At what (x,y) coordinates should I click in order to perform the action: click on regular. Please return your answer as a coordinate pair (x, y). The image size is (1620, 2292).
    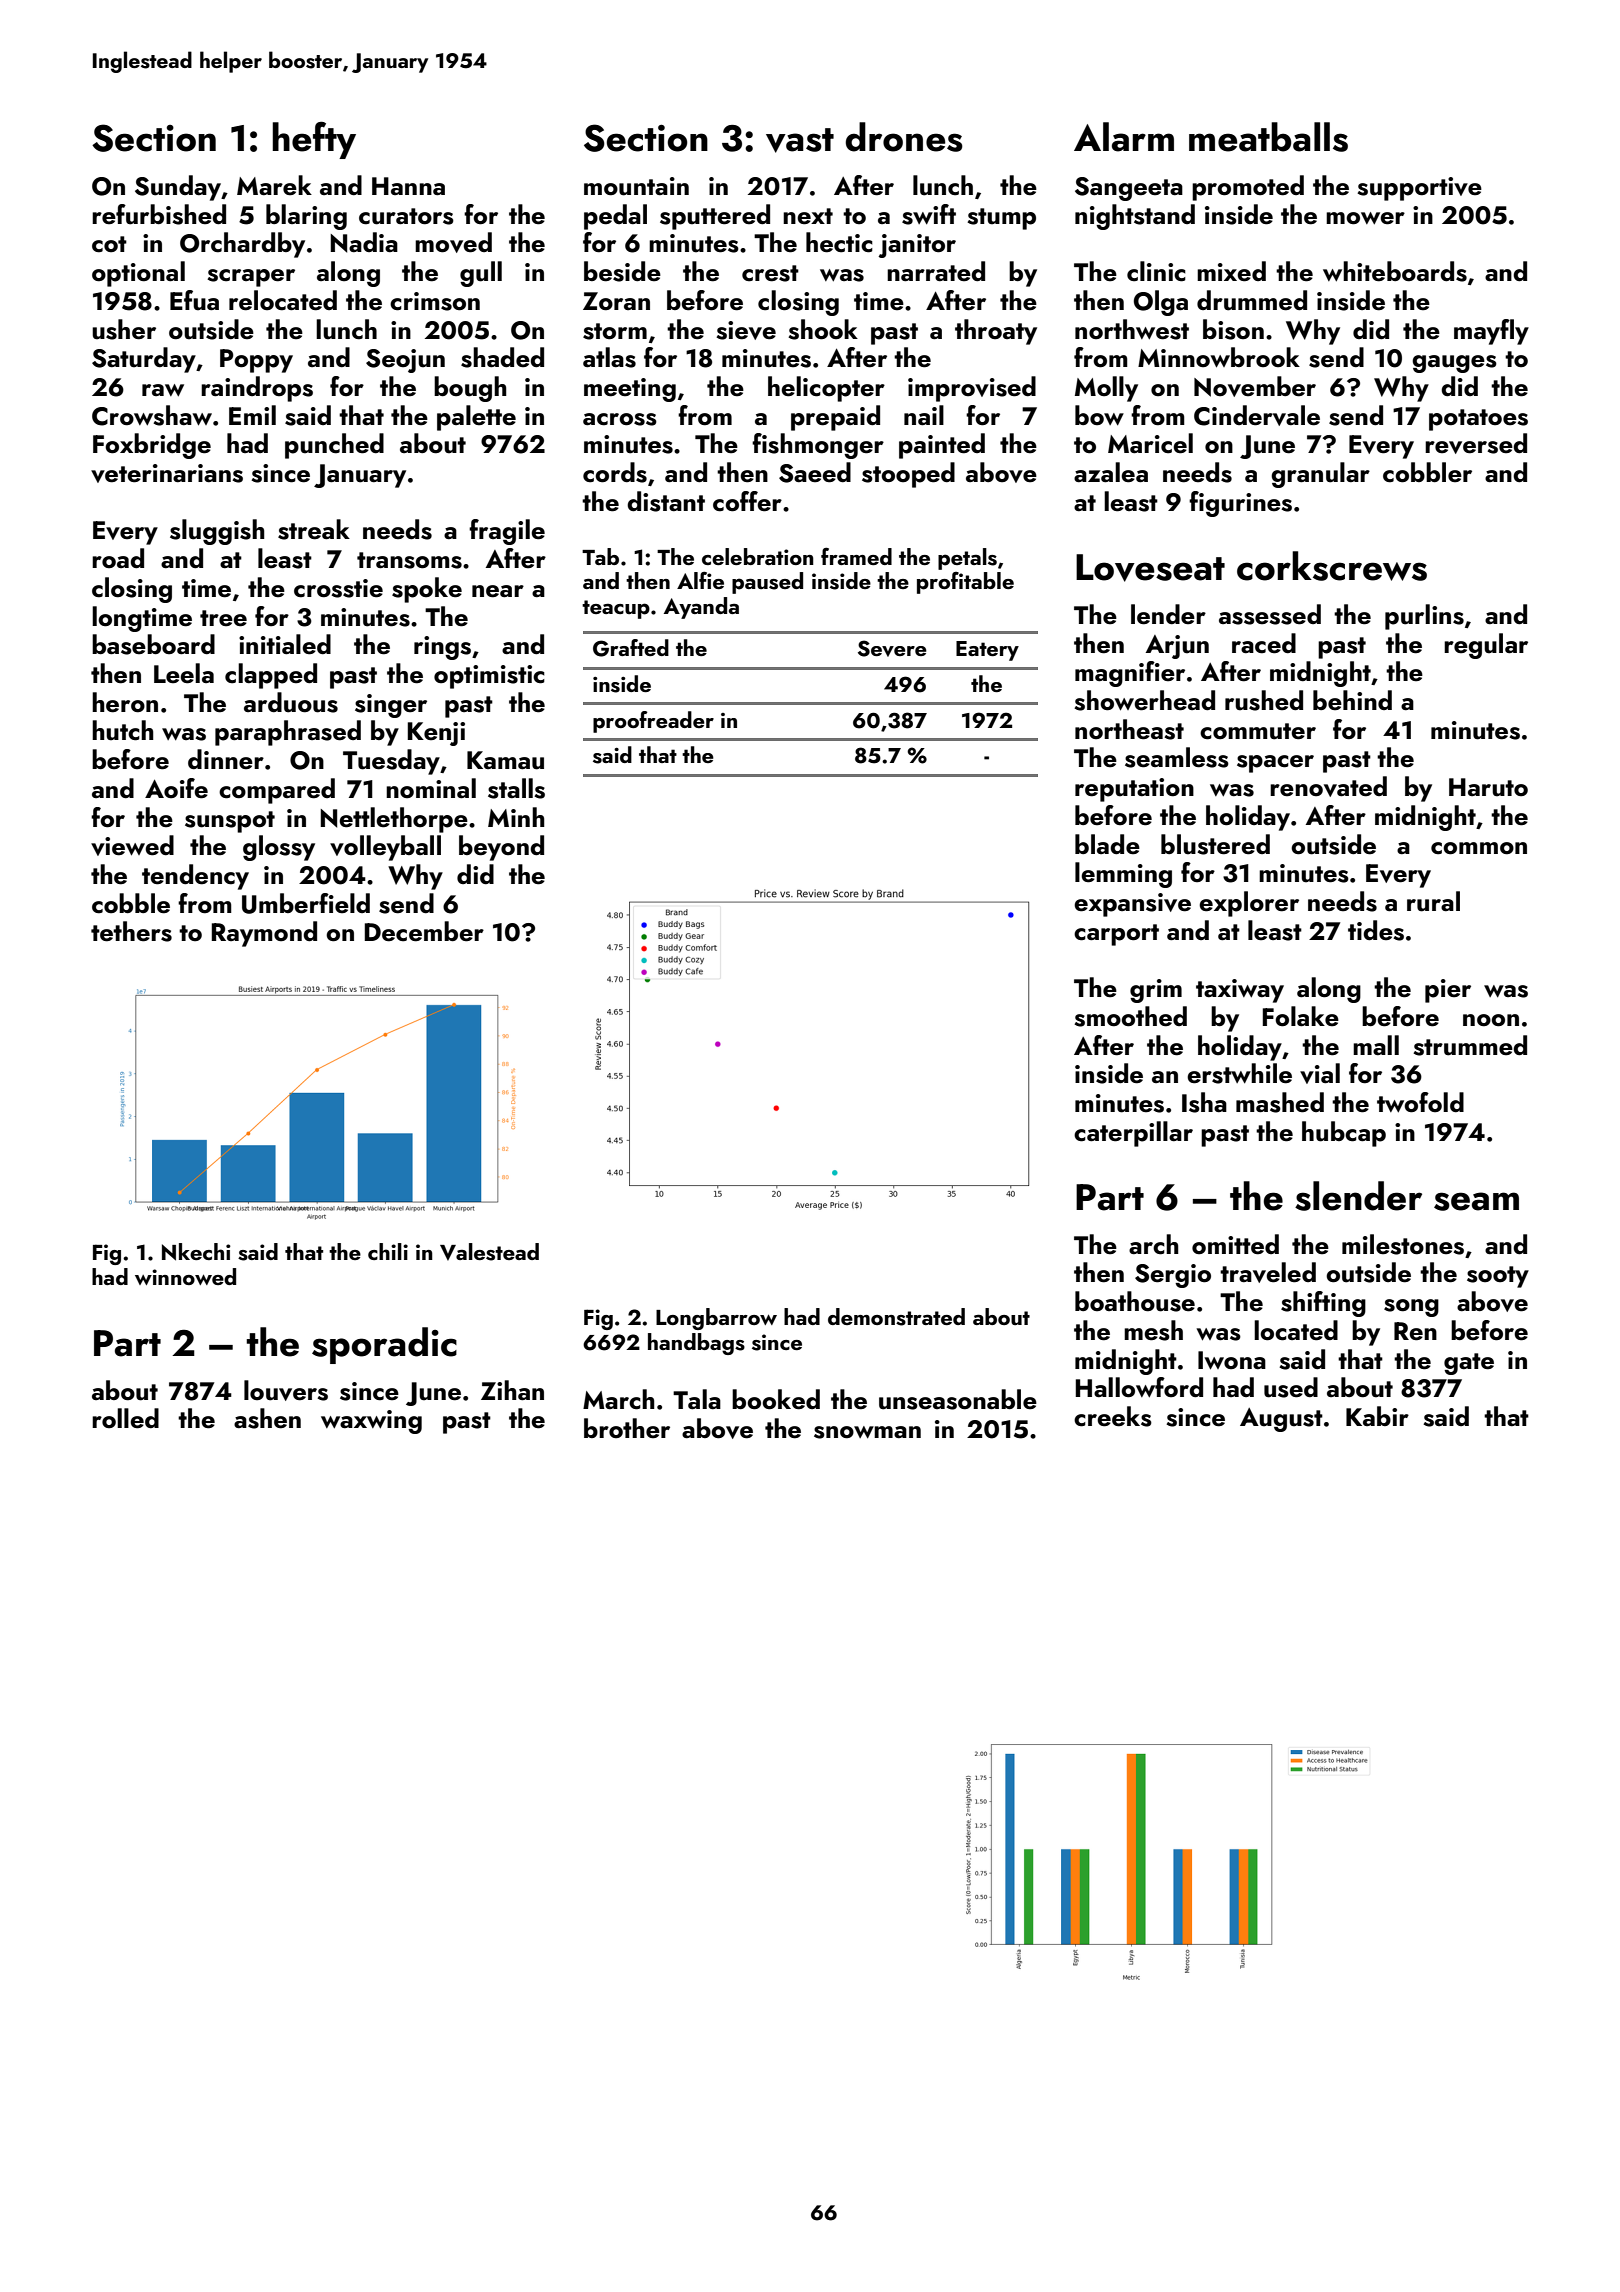
    Looking at the image, I should click on (1486, 646).
